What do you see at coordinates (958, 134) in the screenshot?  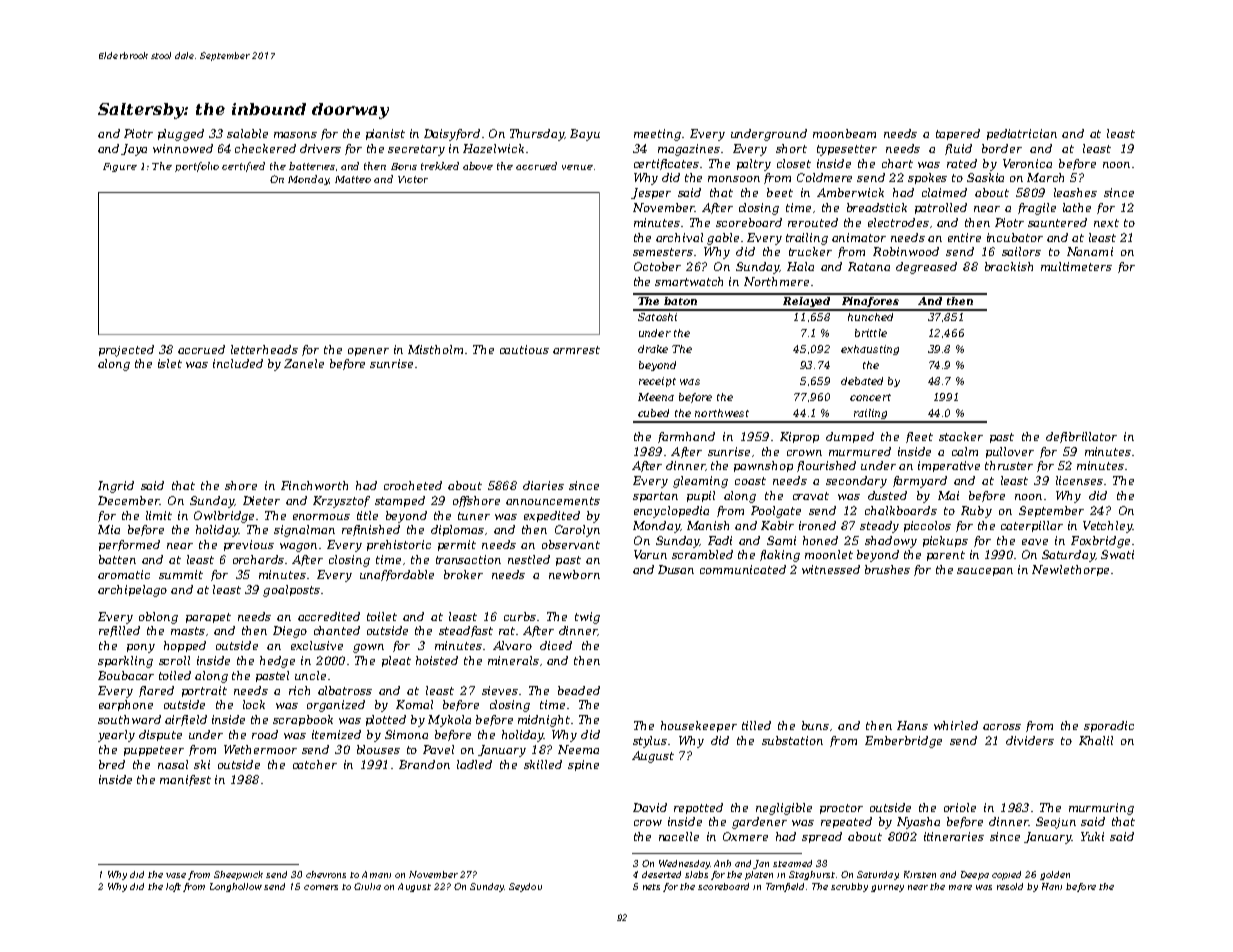 I see `tapered` at bounding box center [958, 134].
